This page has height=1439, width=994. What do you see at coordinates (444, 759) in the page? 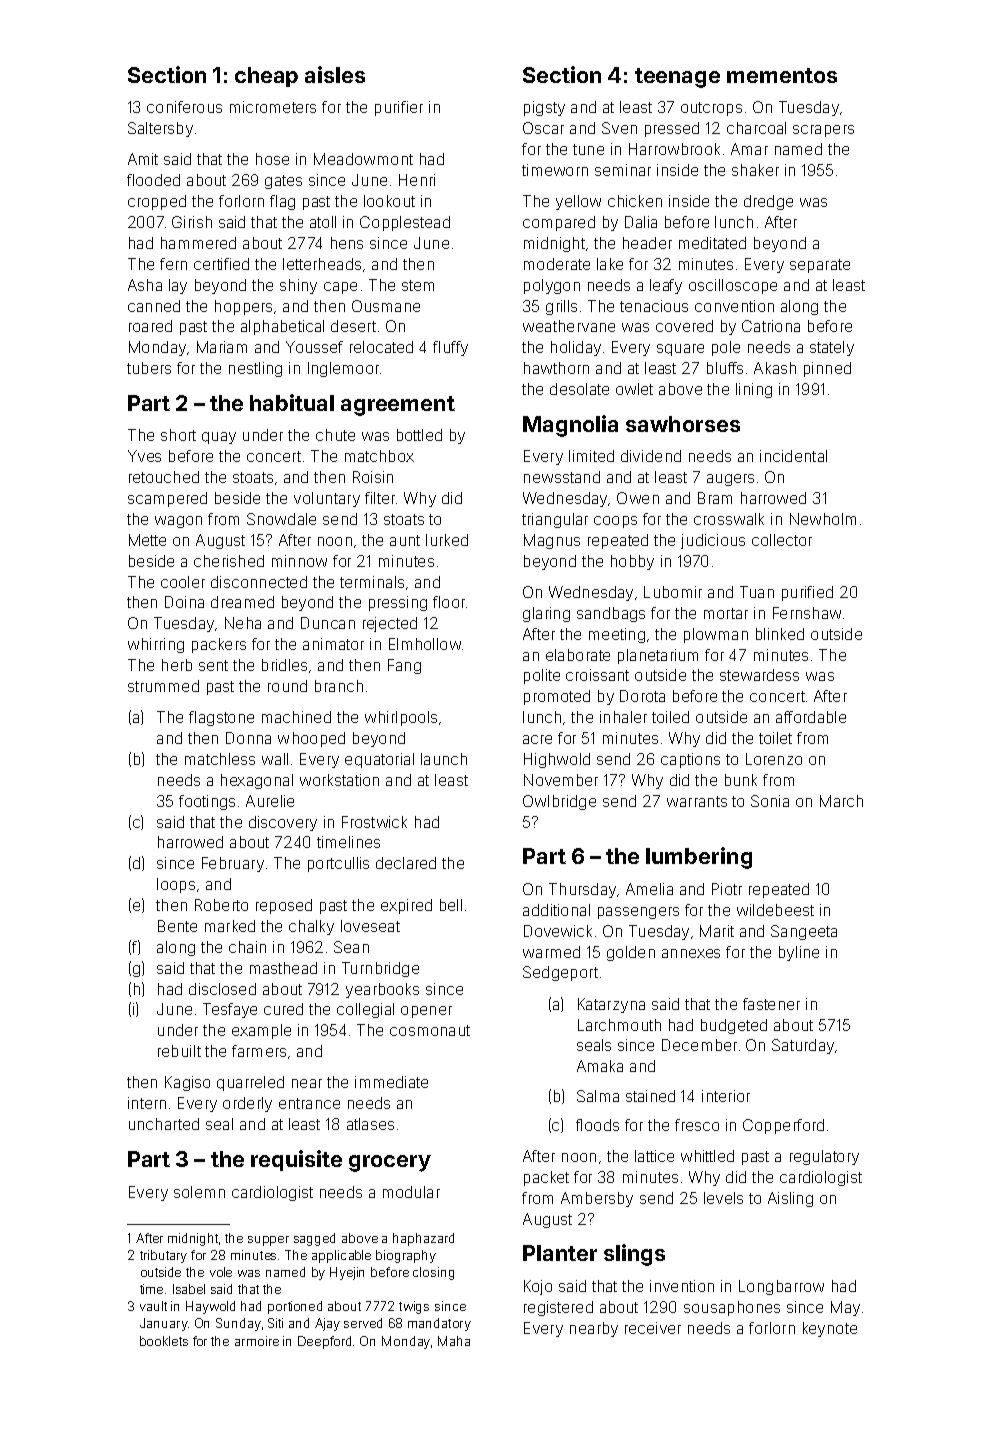
I see `launch` at bounding box center [444, 759].
